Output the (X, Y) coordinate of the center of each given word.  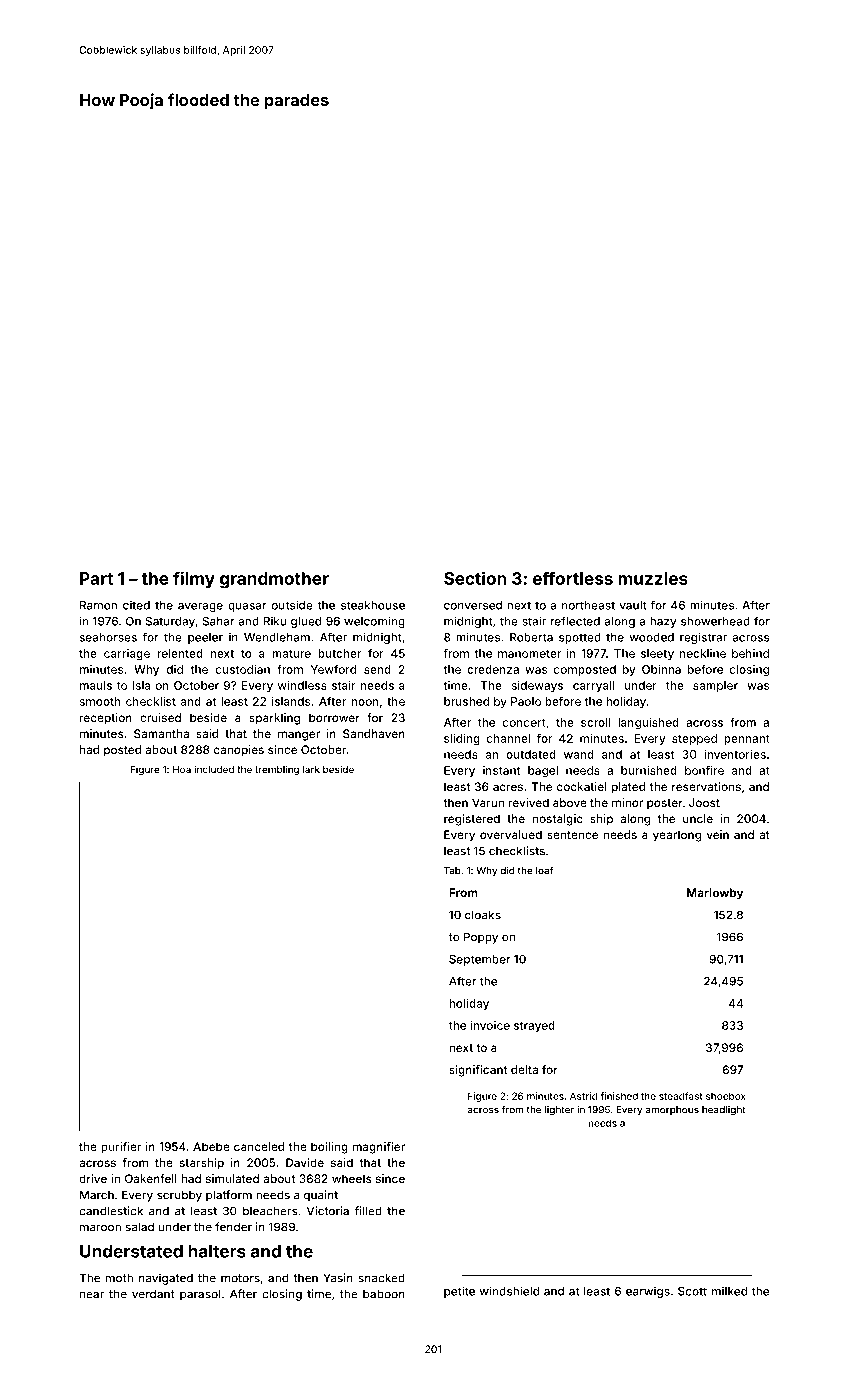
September (480, 960)
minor (627, 802)
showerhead (715, 621)
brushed (466, 701)
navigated (166, 1279)
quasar (247, 607)
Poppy (481, 938)
